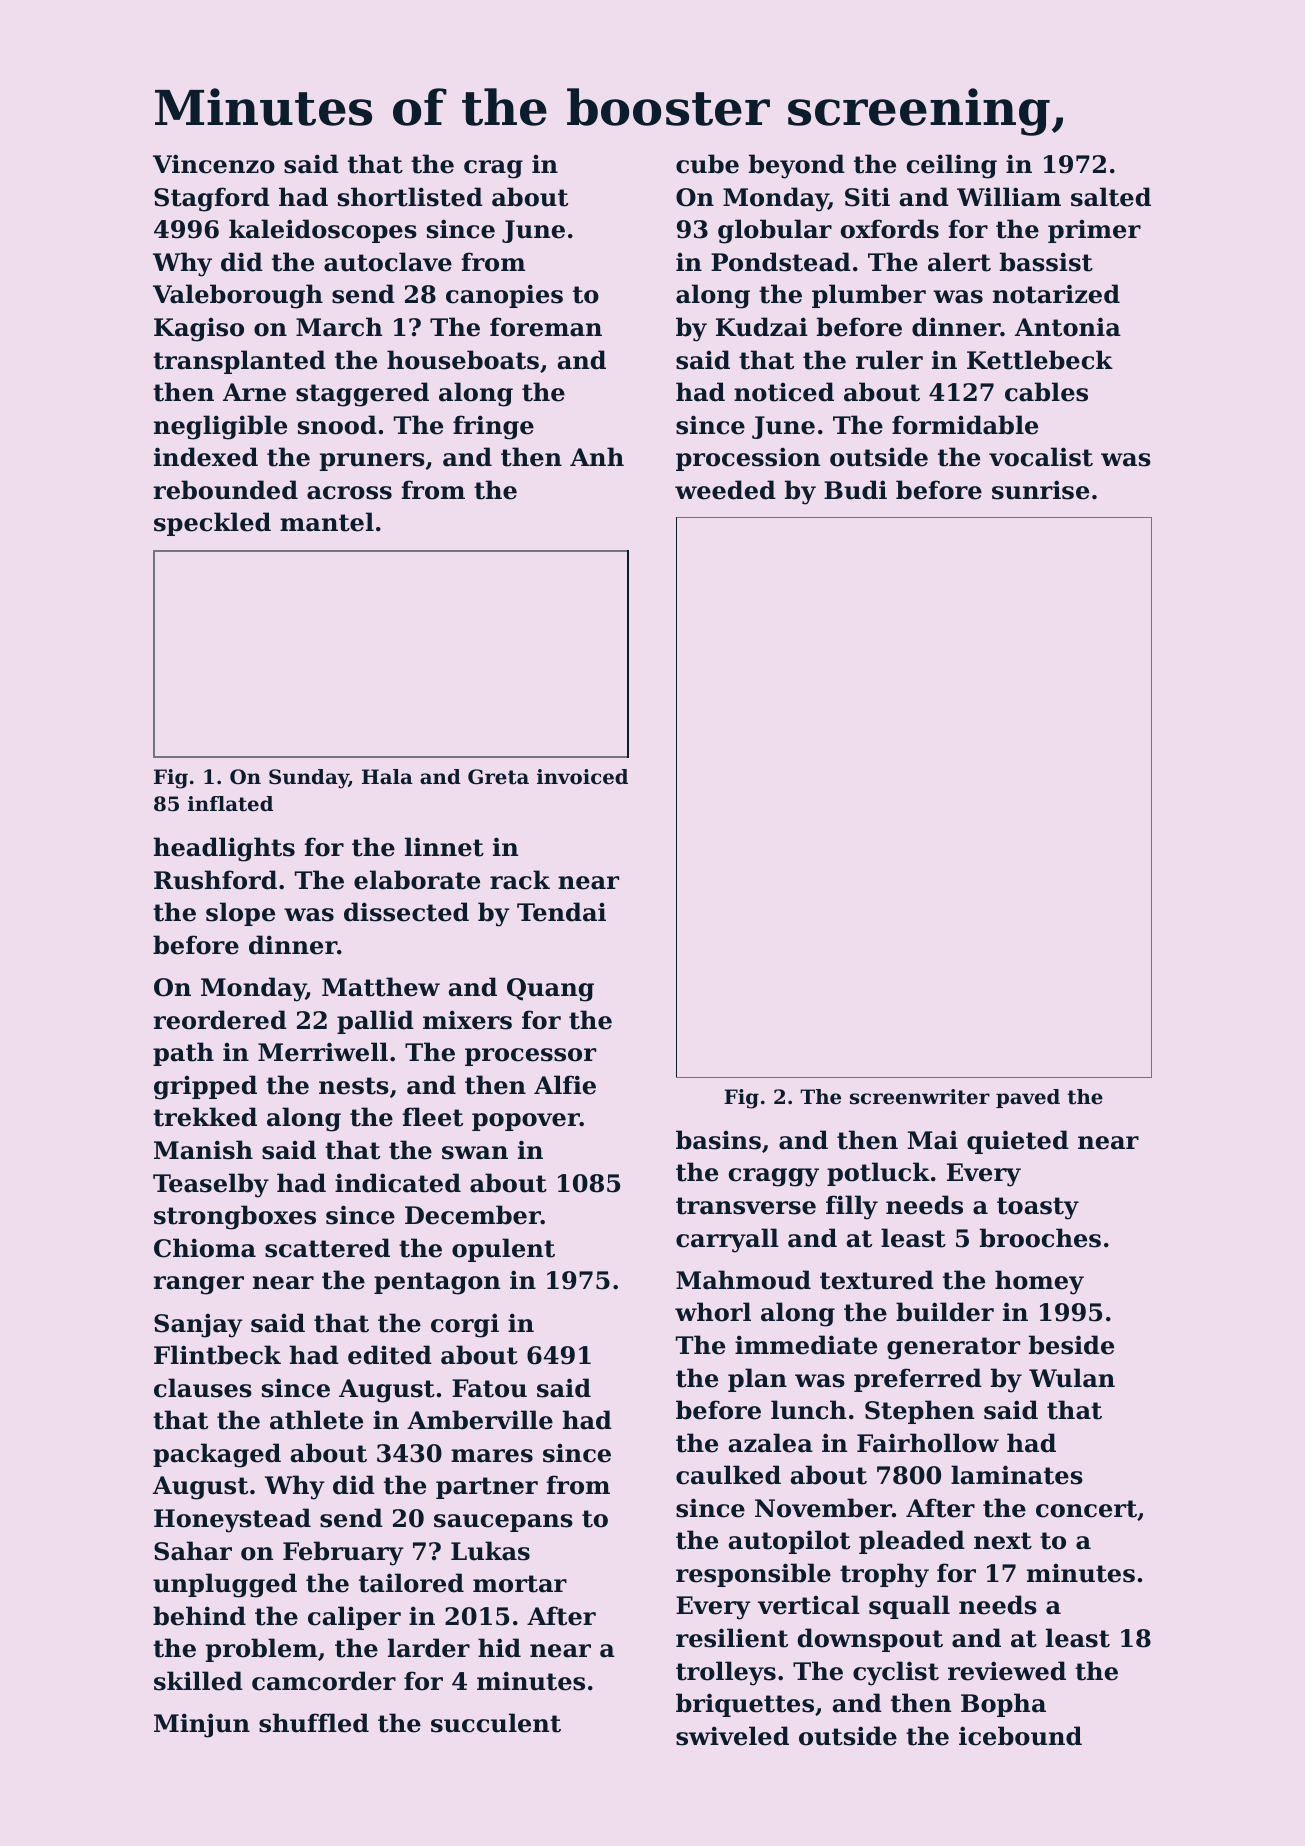  What do you see at coordinates (753, 1575) in the document?
I see `responsible` at bounding box center [753, 1575].
